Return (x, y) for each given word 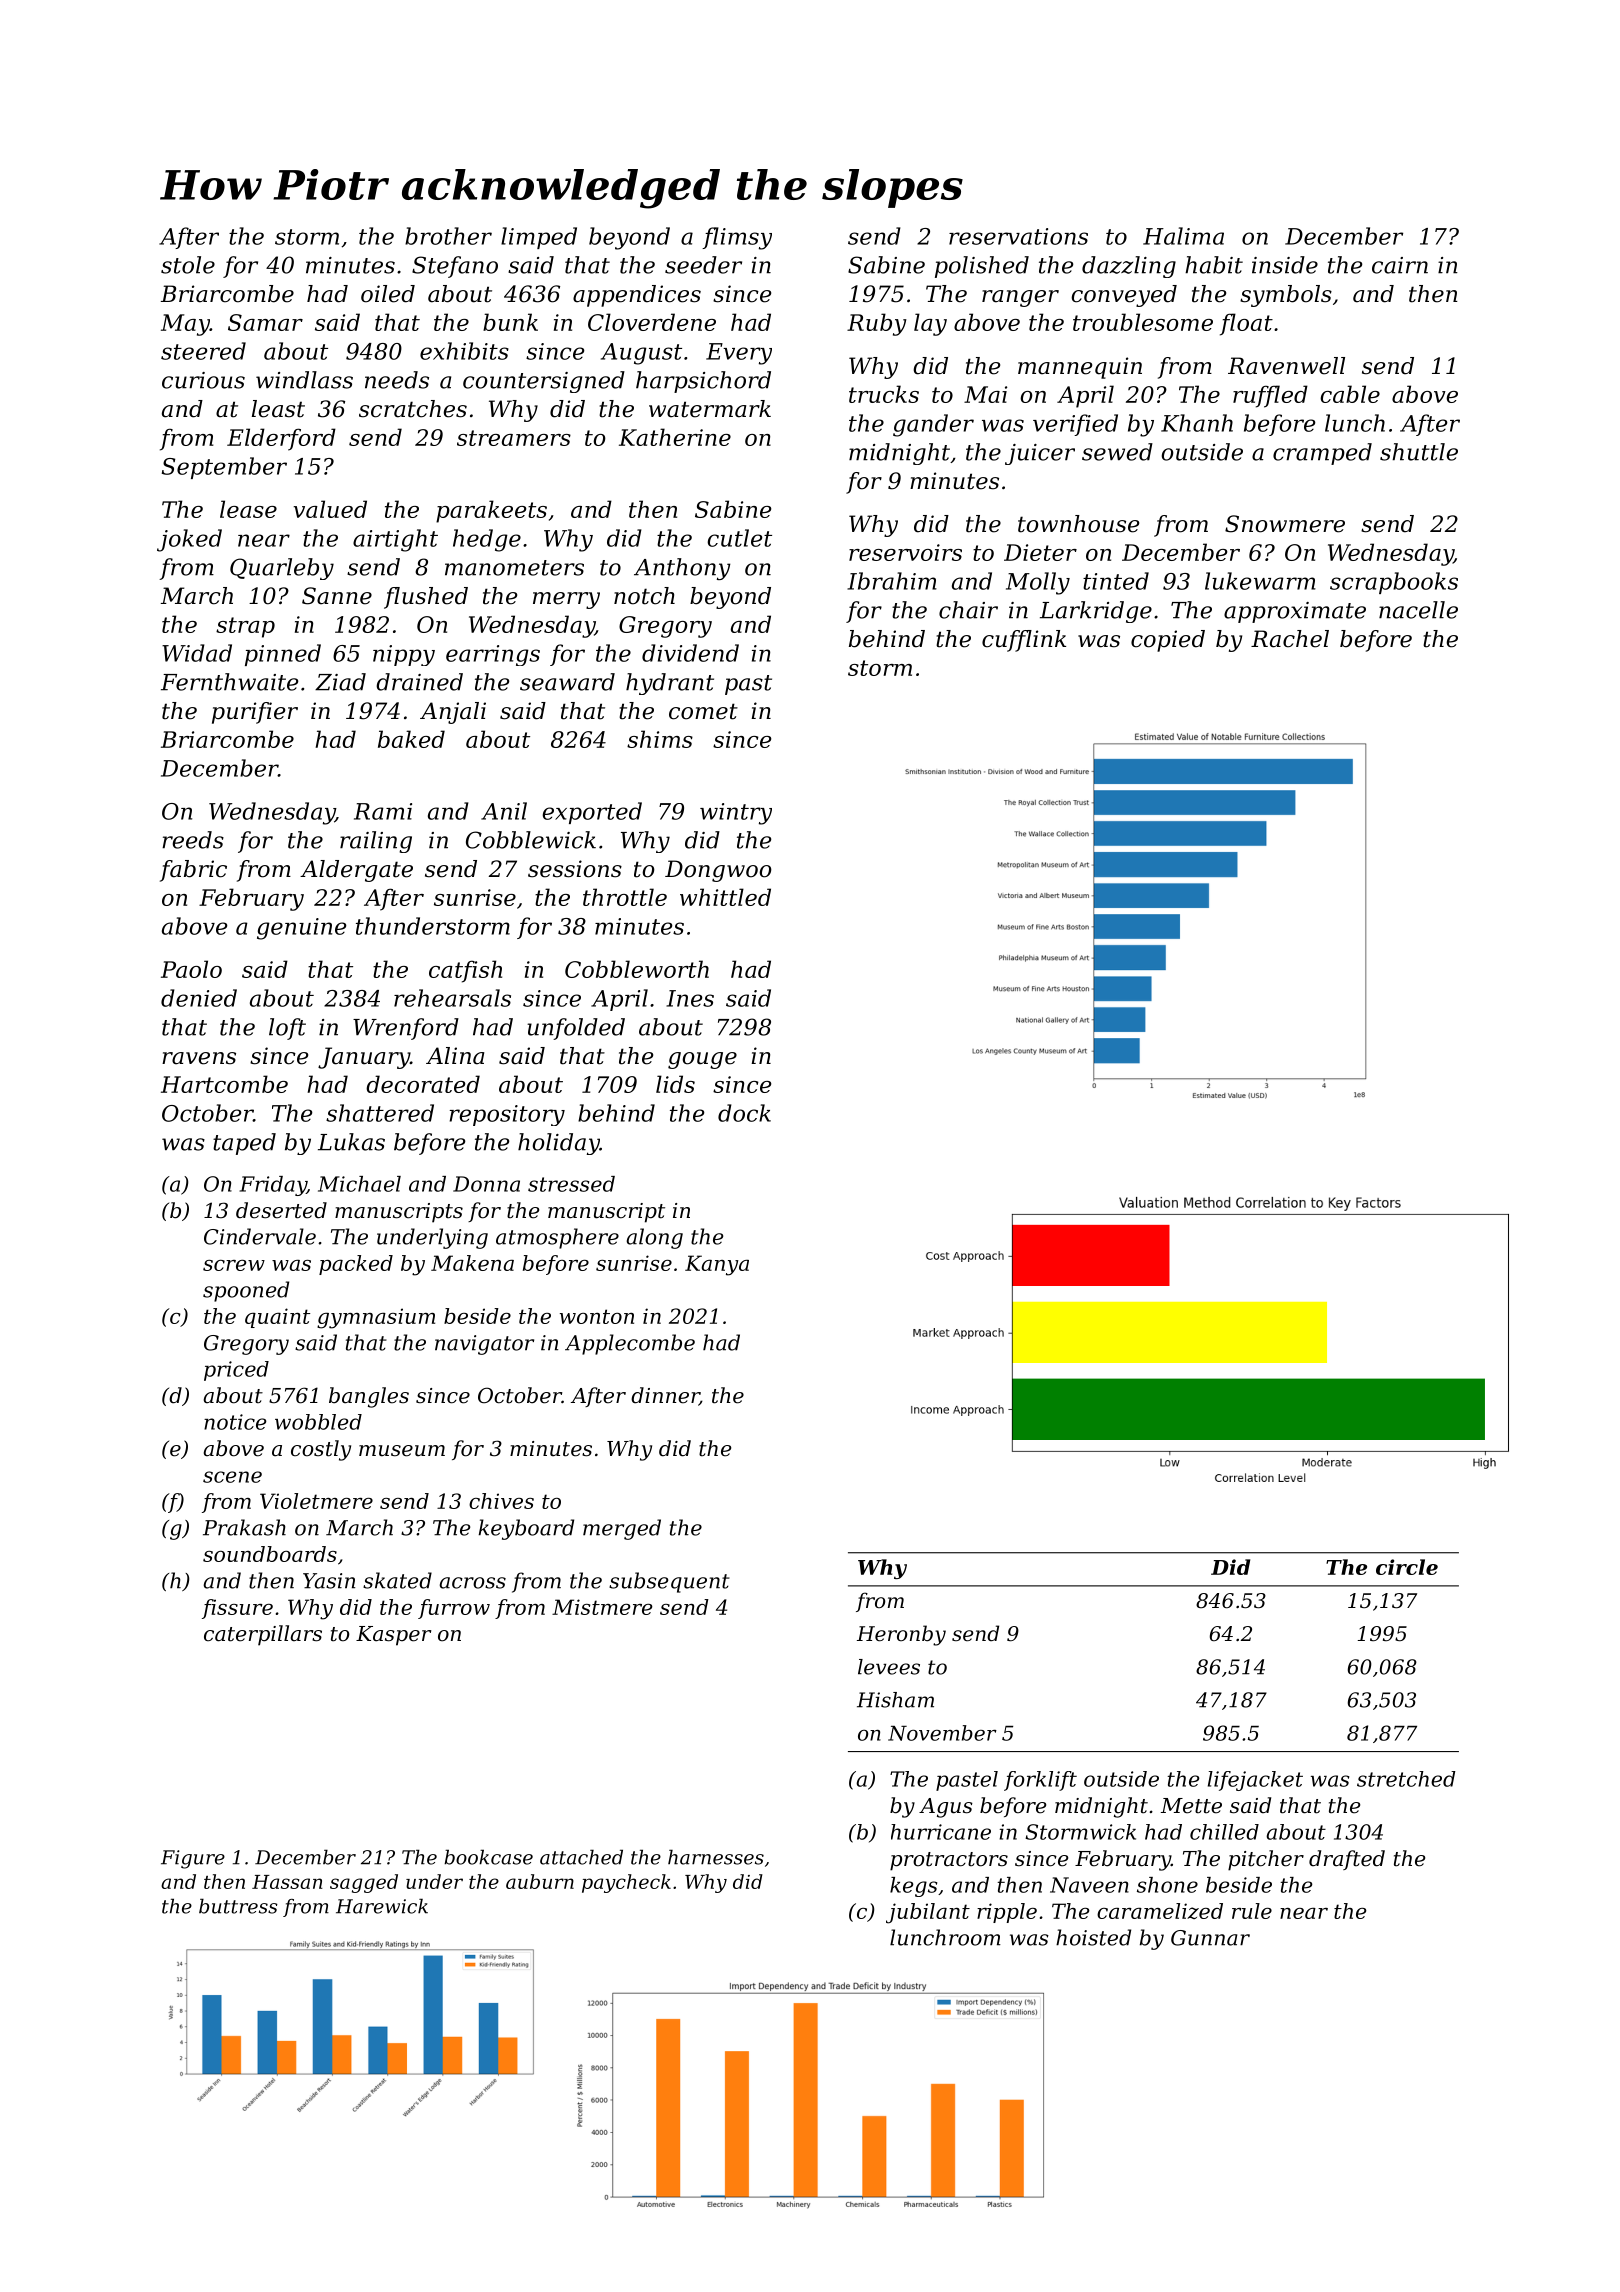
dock (744, 1113)
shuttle (1419, 452)
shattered (380, 1113)
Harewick (382, 1906)
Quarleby (282, 569)
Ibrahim (892, 581)
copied (1168, 641)
